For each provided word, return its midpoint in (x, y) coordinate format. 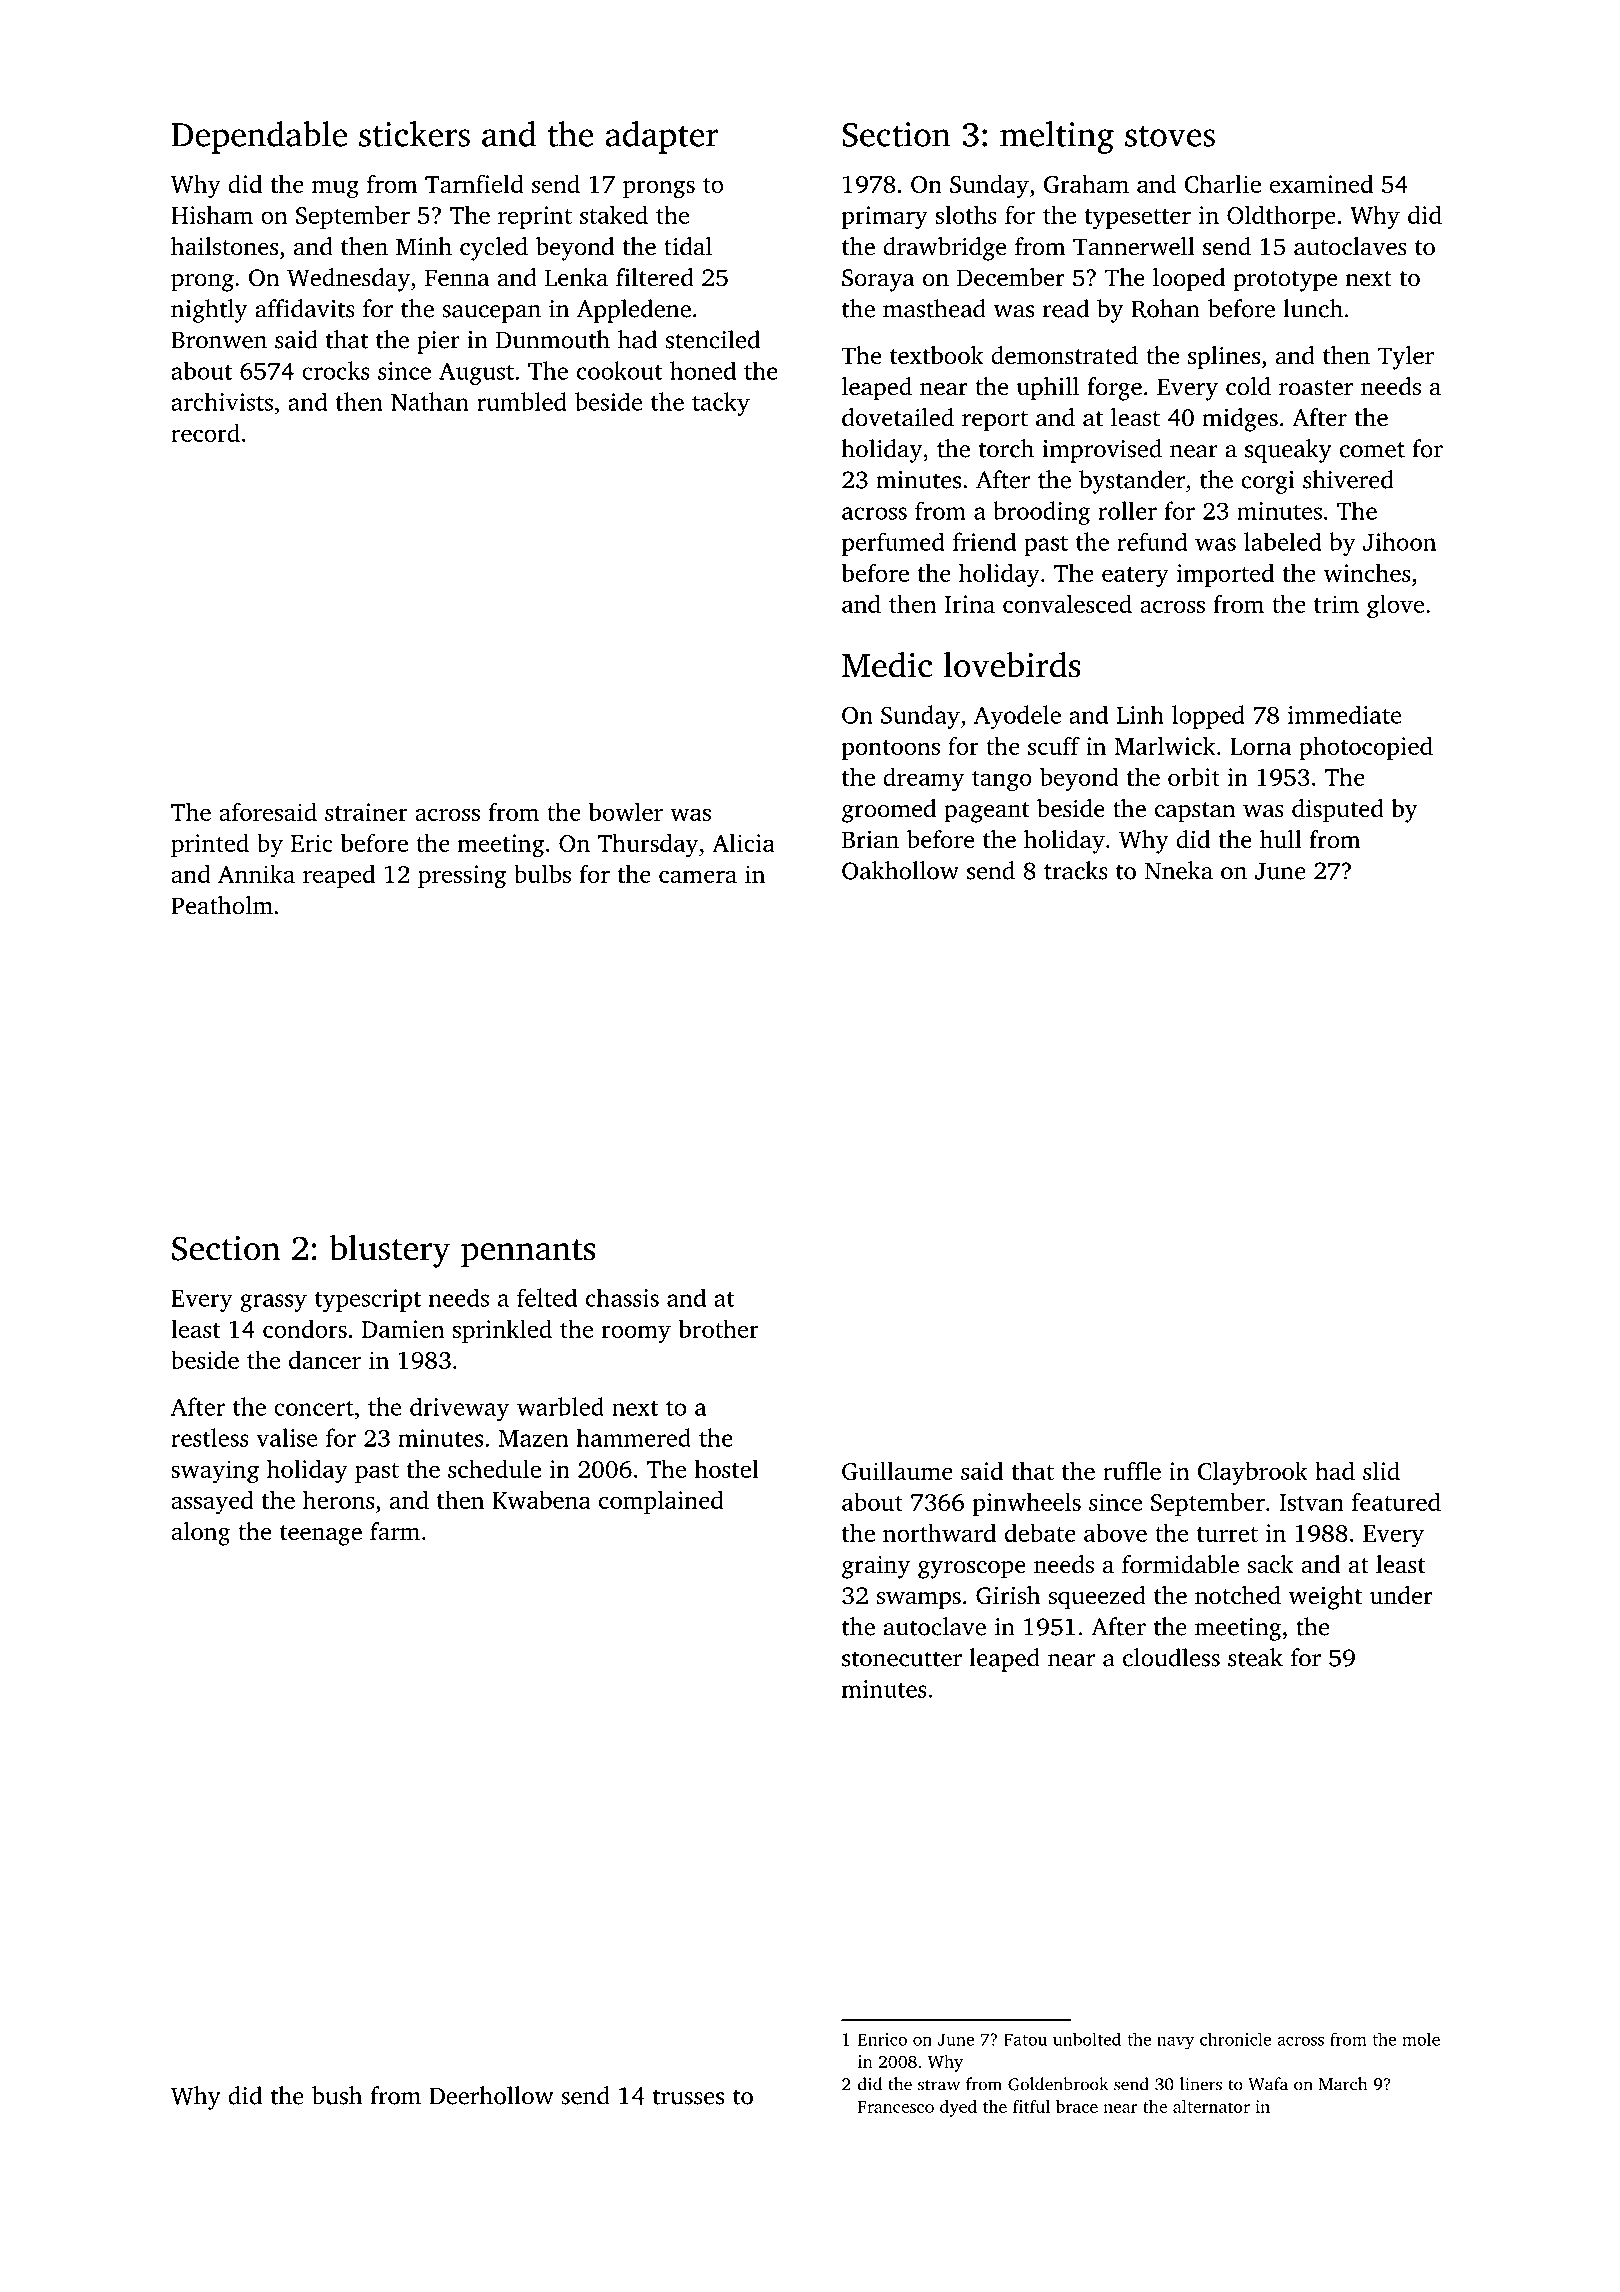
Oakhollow (900, 870)
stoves (1170, 136)
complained (661, 1502)
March (1343, 2084)
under (1401, 1595)
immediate (1344, 714)
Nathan (430, 401)
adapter (661, 137)
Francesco (896, 2107)
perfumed (893, 544)
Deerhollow (491, 2095)
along (200, 1534)
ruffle (1132, 1470)
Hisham (212, 215)
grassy (273, 1303)
